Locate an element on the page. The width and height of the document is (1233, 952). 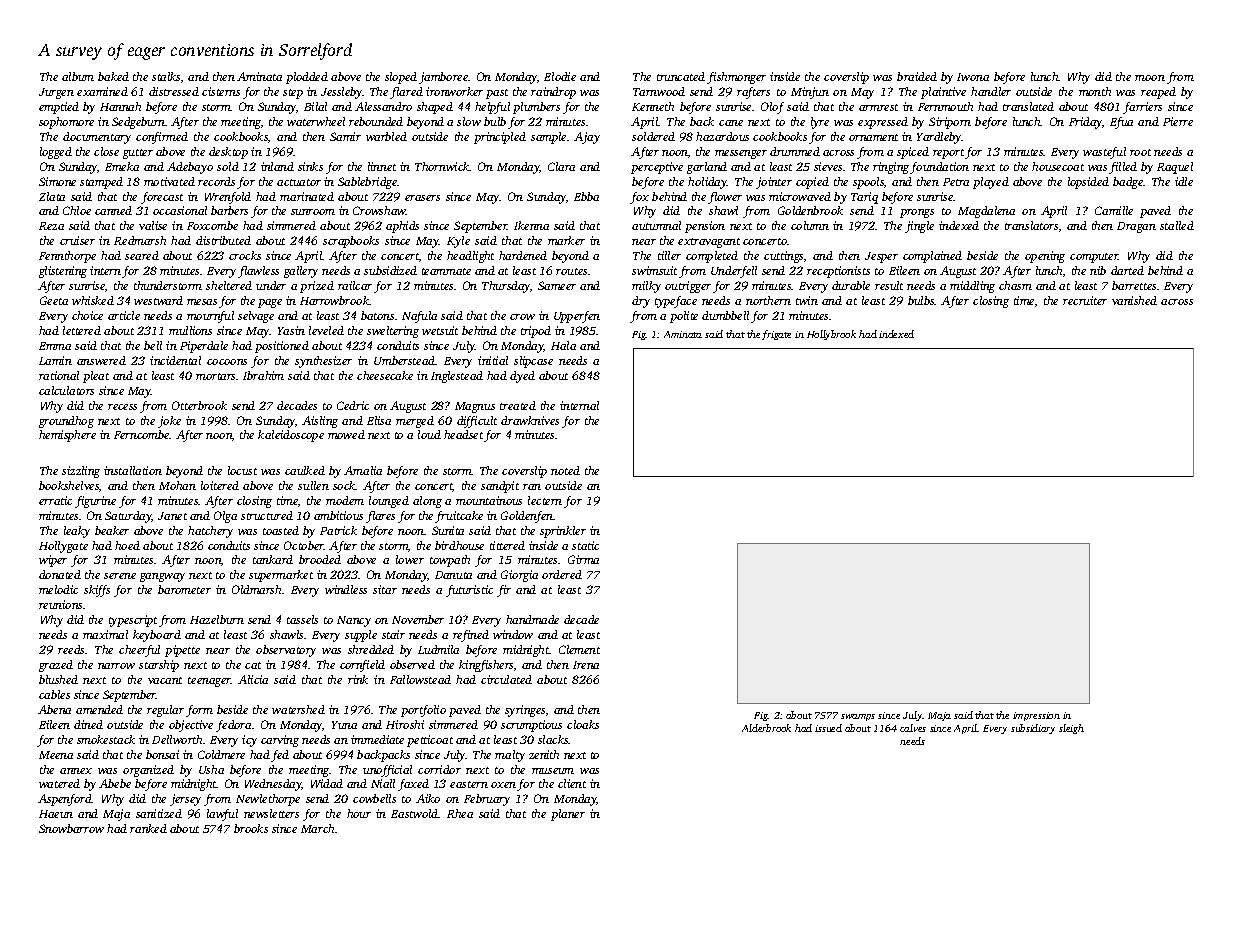
teammate is located at coordinates (446, 271).
